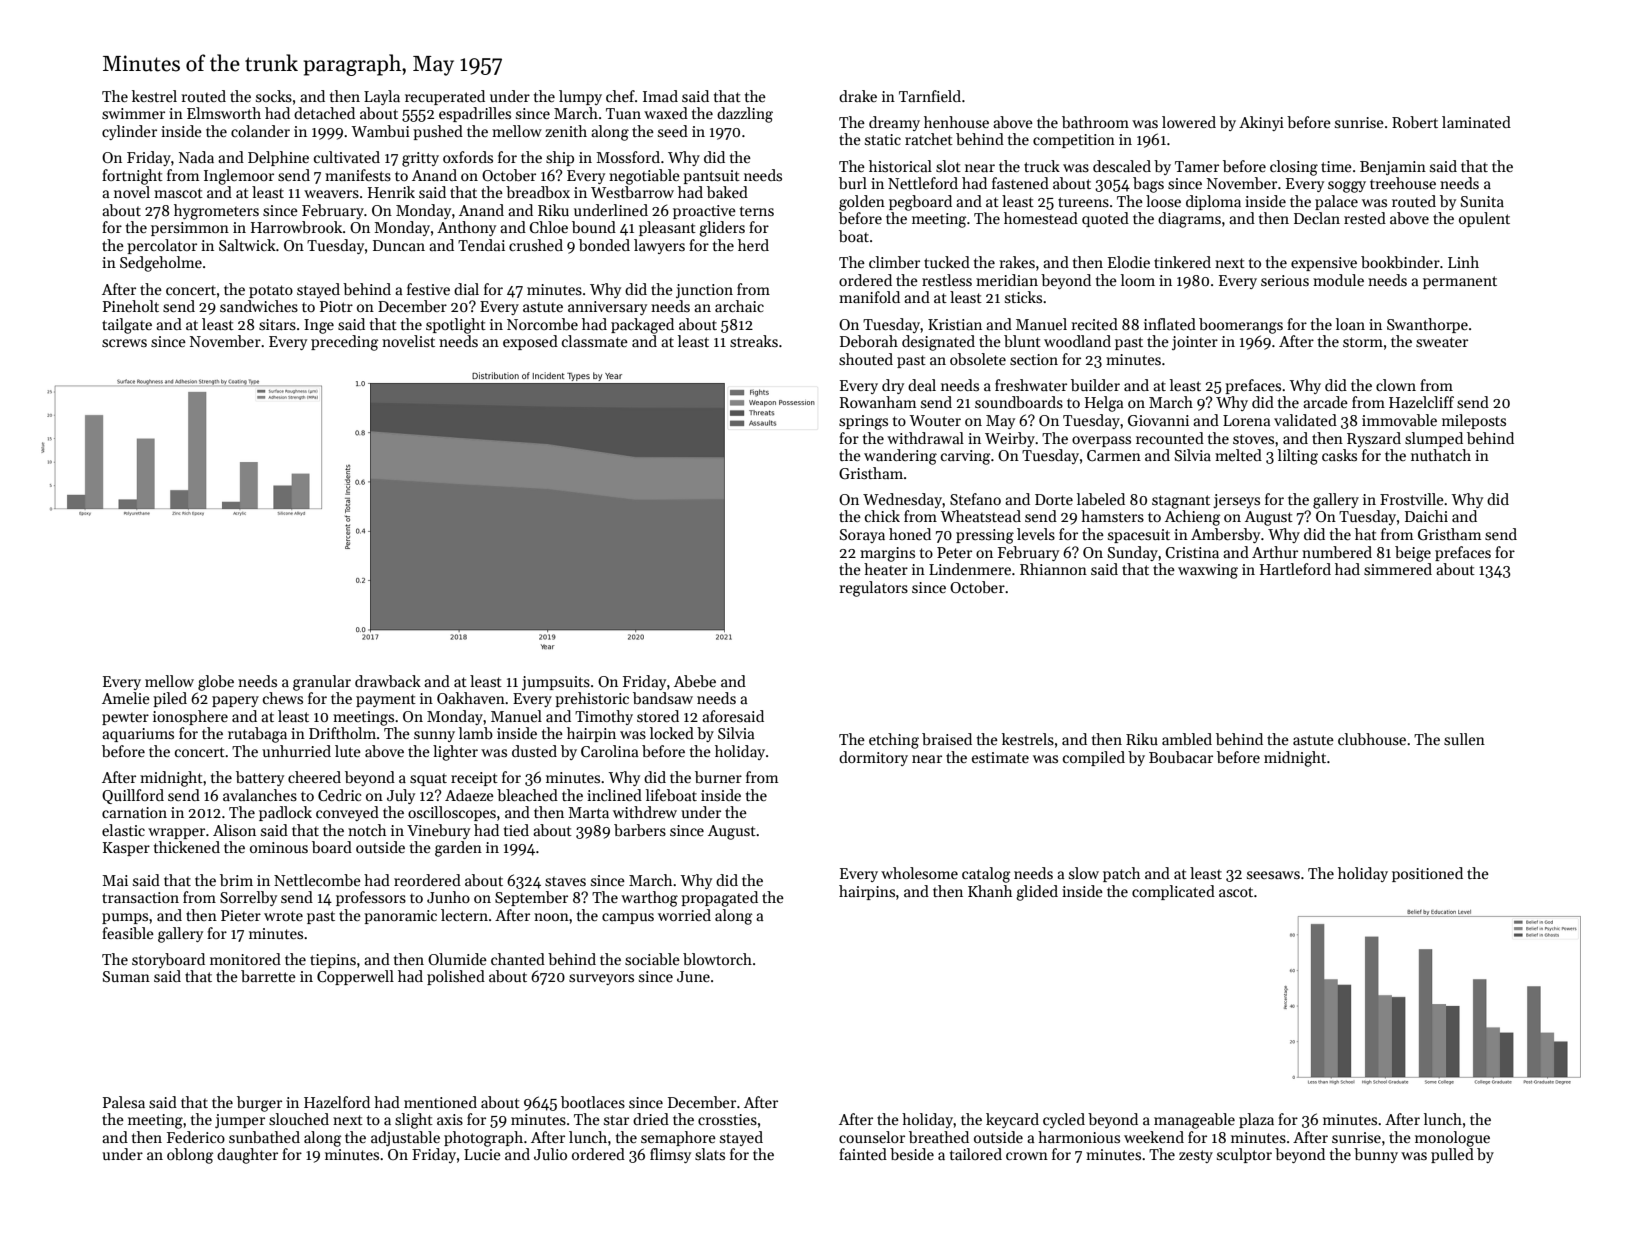 Image resolution: width=1625 pixels, height=1255 pixels. I want to click on Copperwell, so click(355, 977).
